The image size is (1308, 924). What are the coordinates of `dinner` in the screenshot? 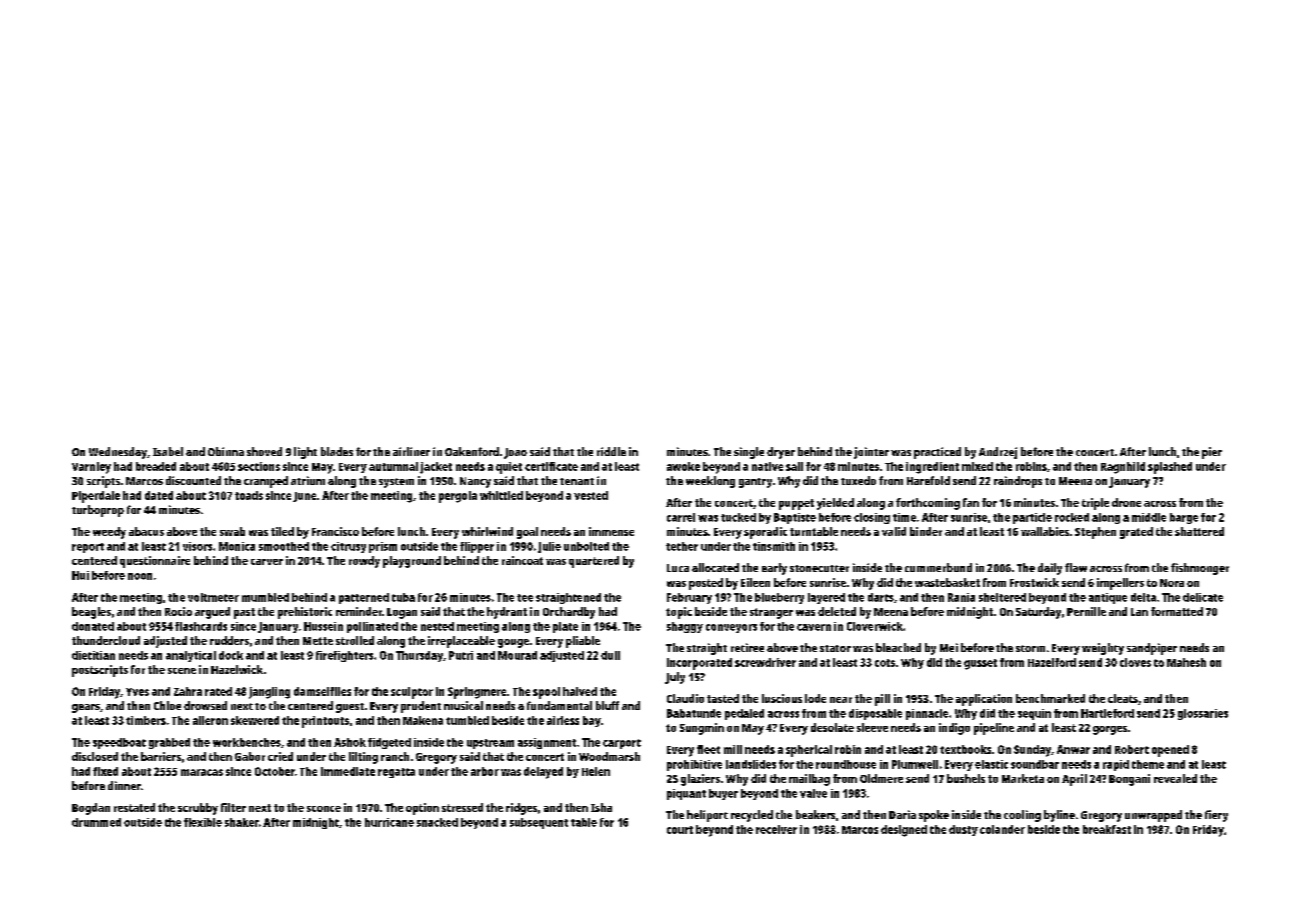 It's located at (124, 785).
